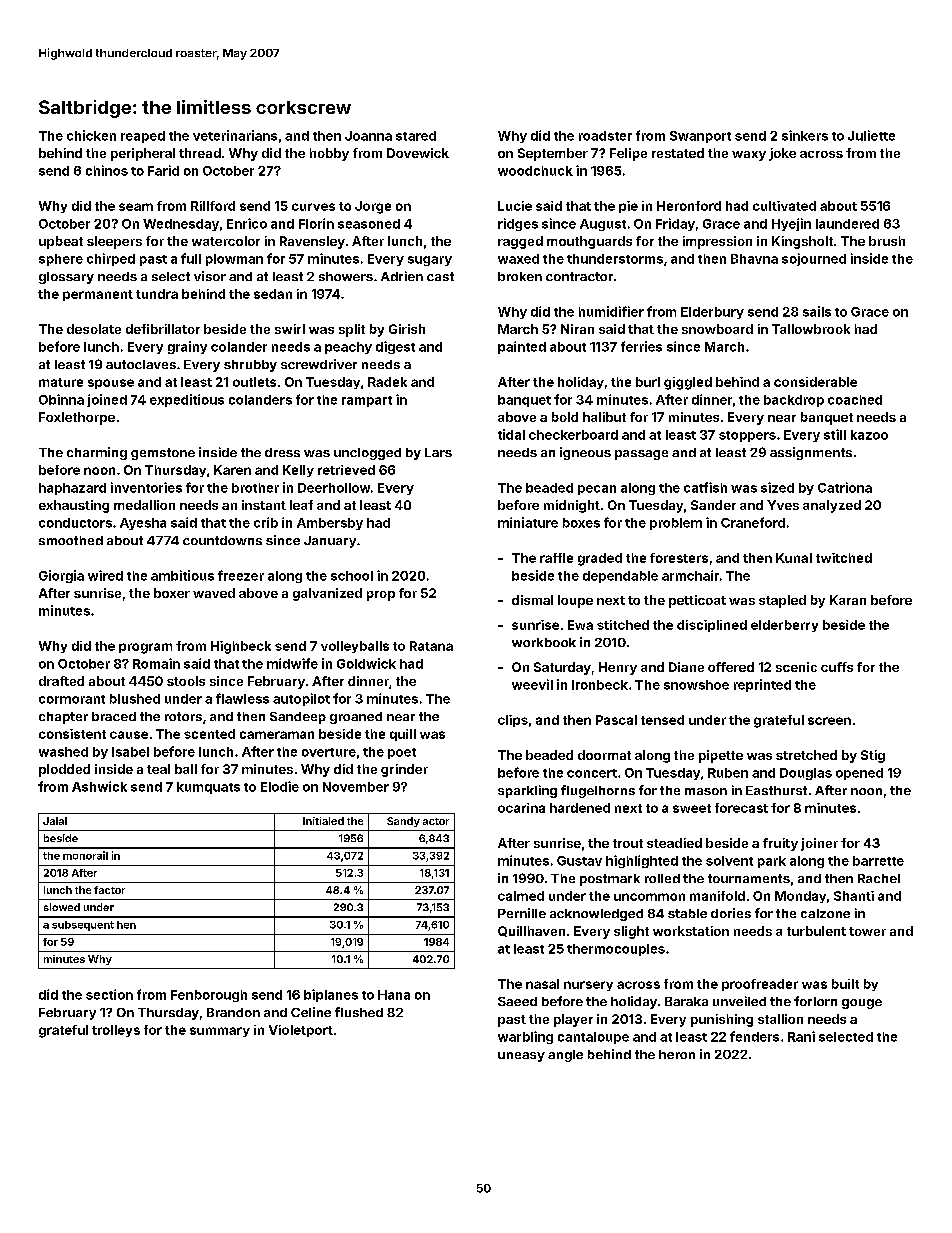 The height and width of the page is (1233, 952). Describe the element at coordinates (209, 996) in the page. I see `Fenborough` at that location.
